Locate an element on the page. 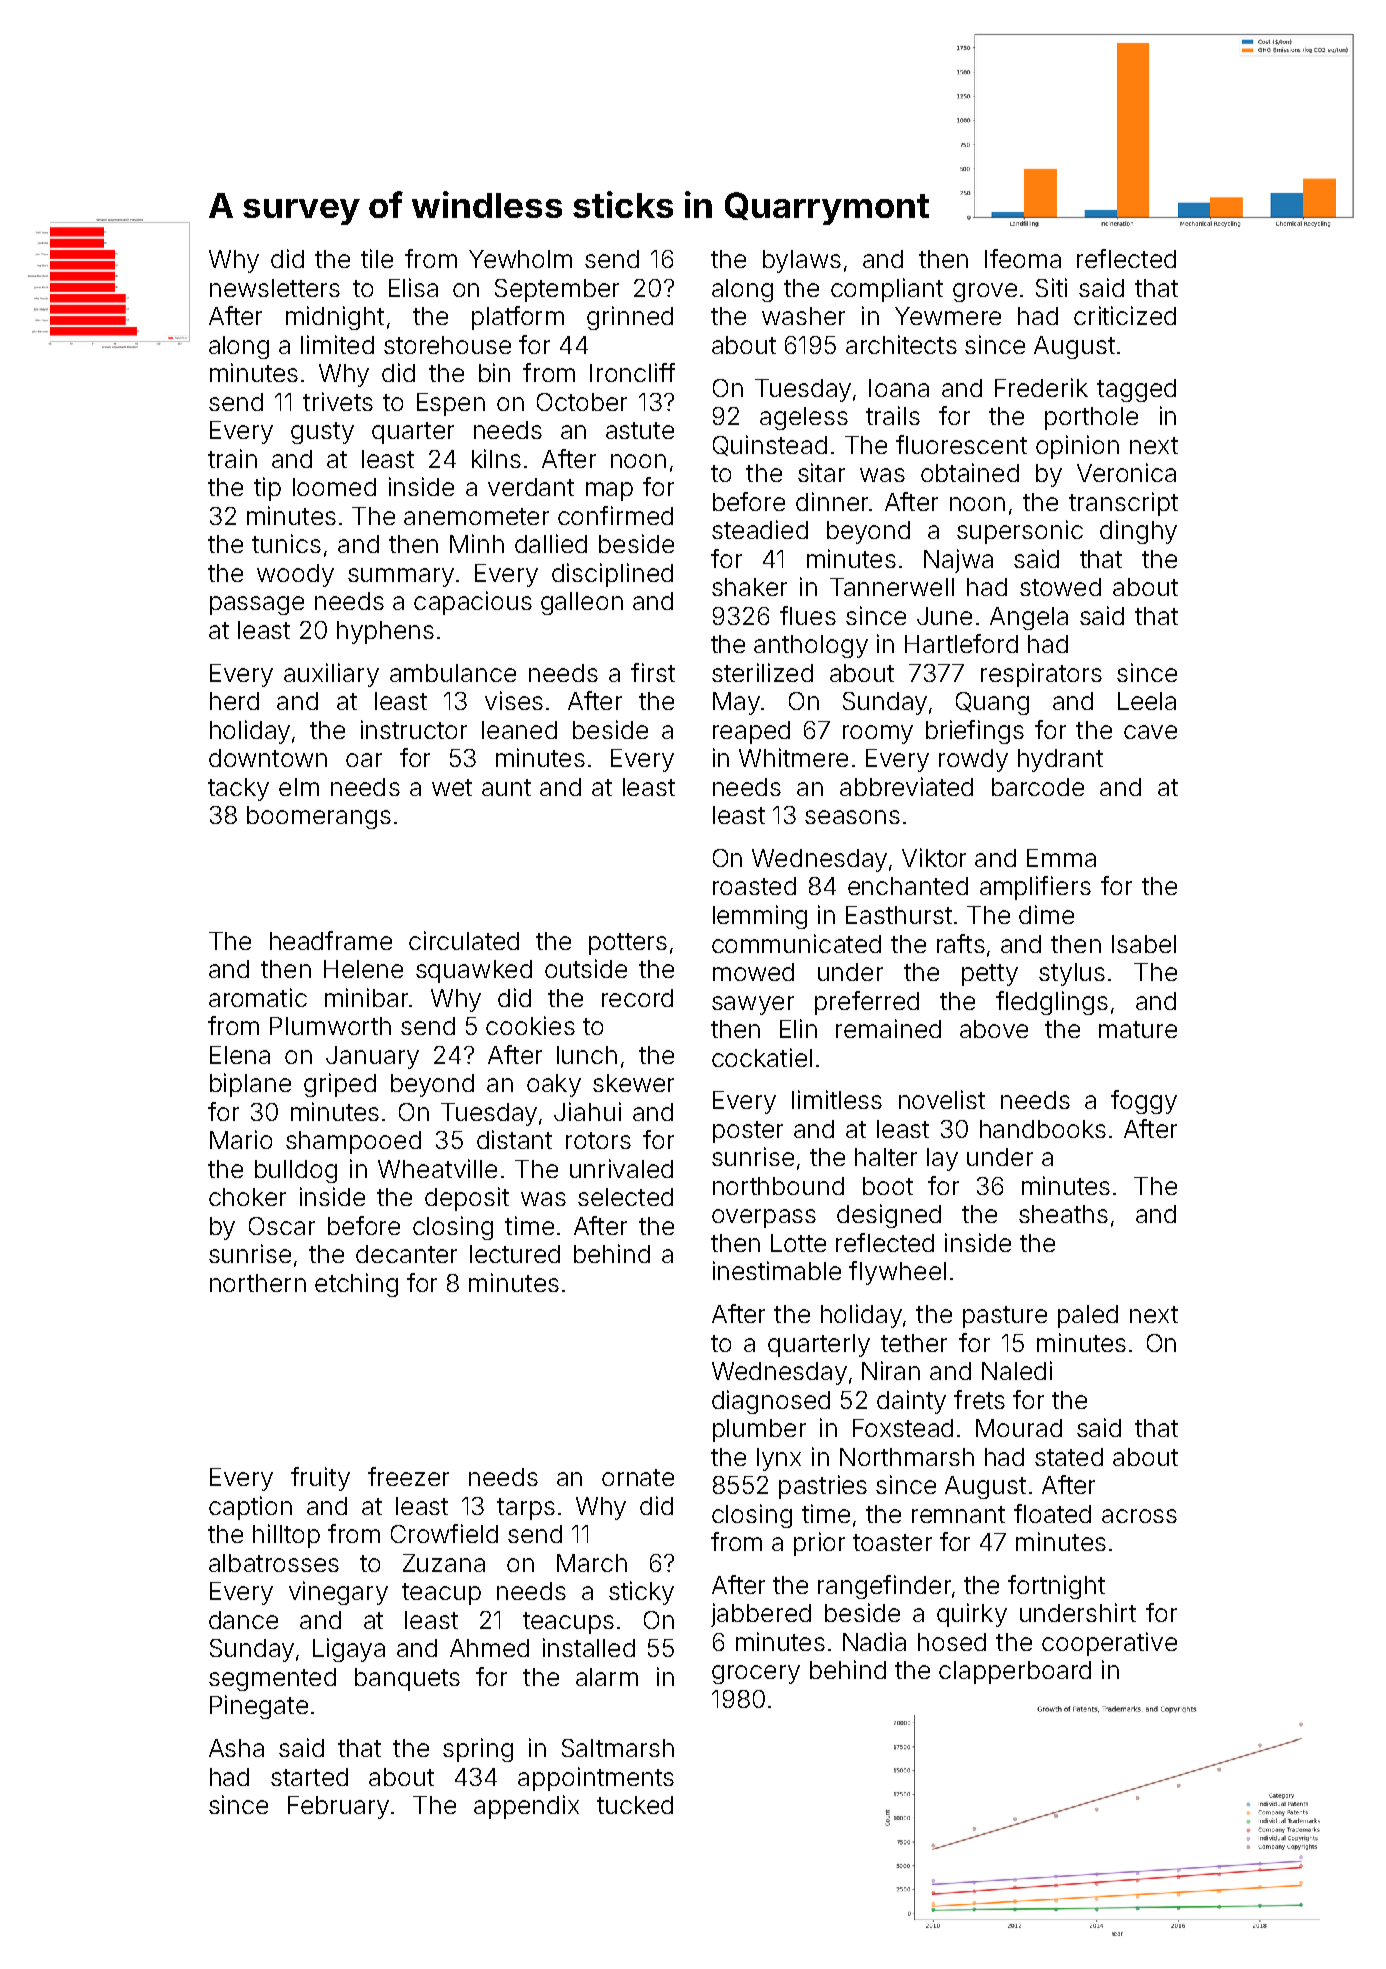  mowed is located at coordinates (753, 972).
